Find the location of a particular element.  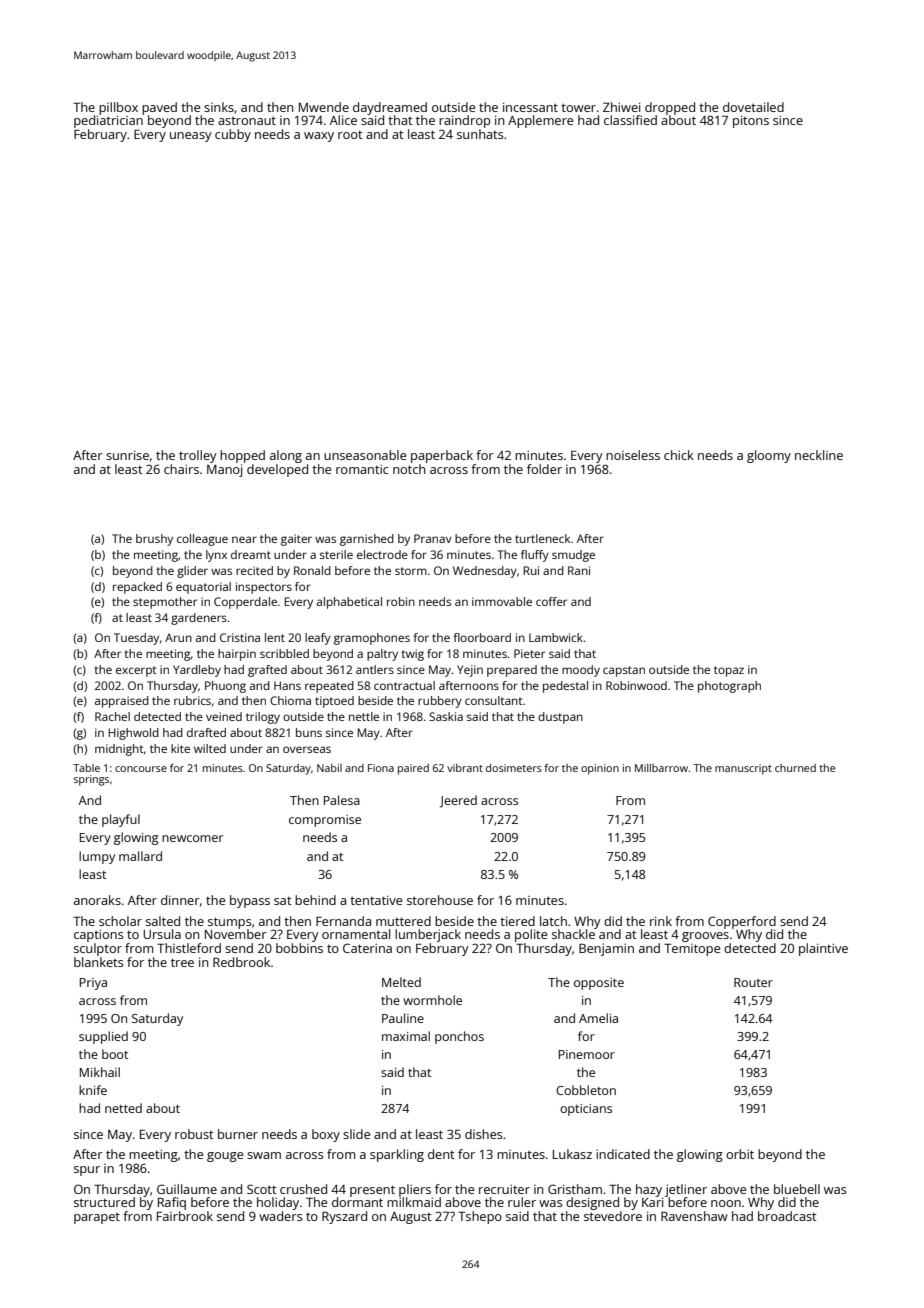

turtleneck is located at coordinates (542, 538).
